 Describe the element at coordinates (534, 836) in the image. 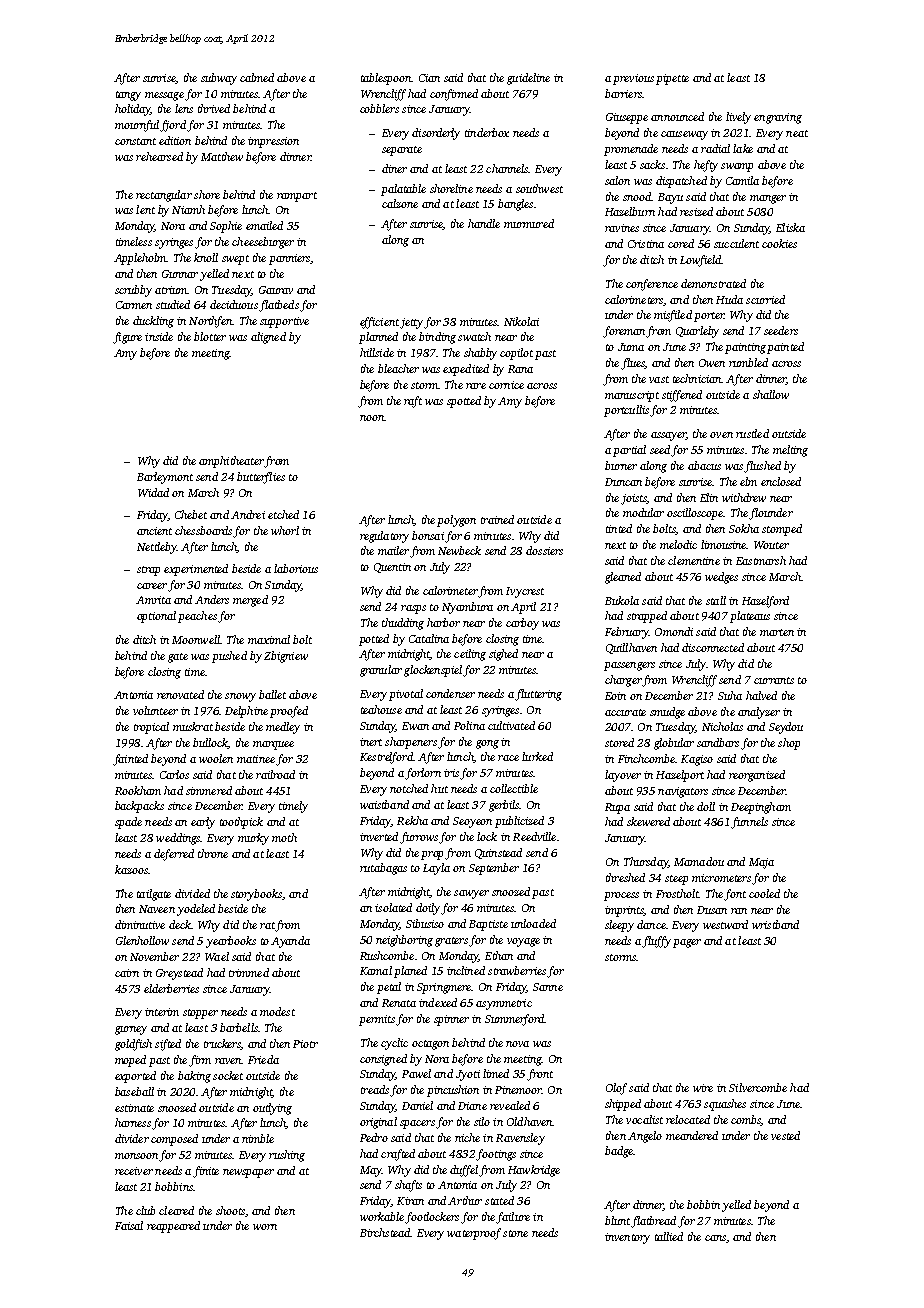

I see `Reedville` at that location.
